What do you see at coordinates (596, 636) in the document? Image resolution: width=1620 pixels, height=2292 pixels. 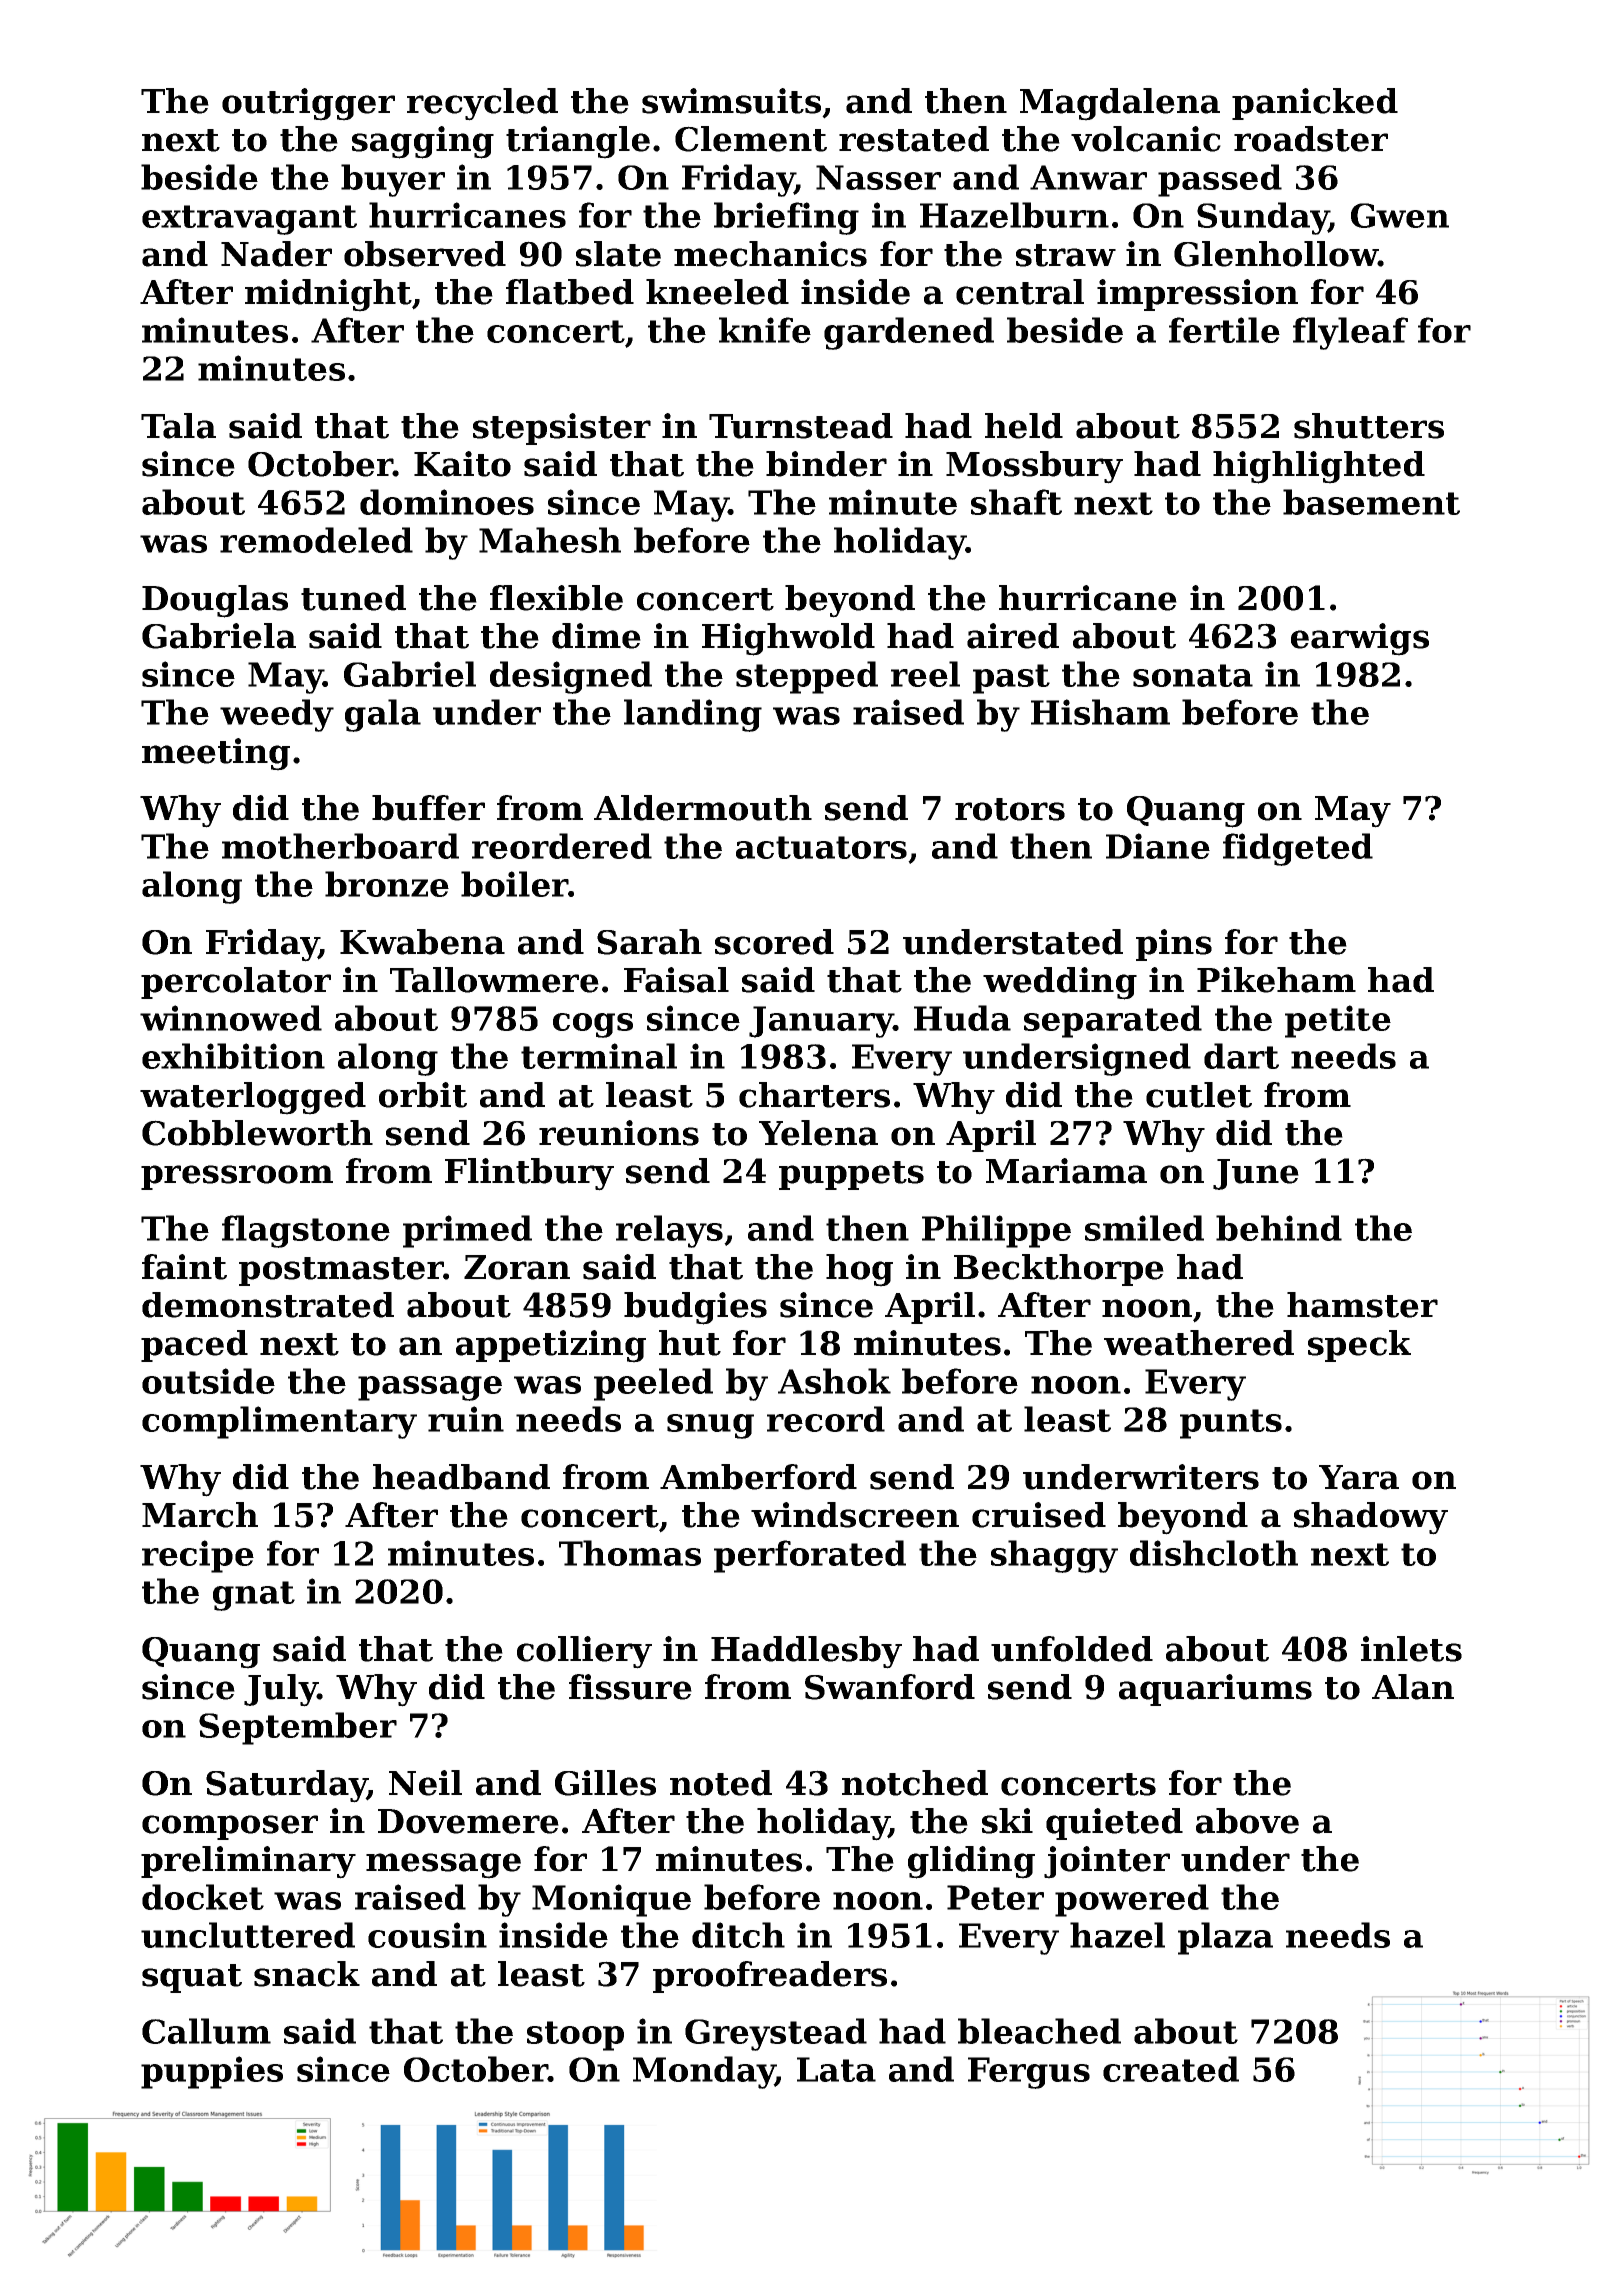 I see `dime` at bounding box center [596, 636].
